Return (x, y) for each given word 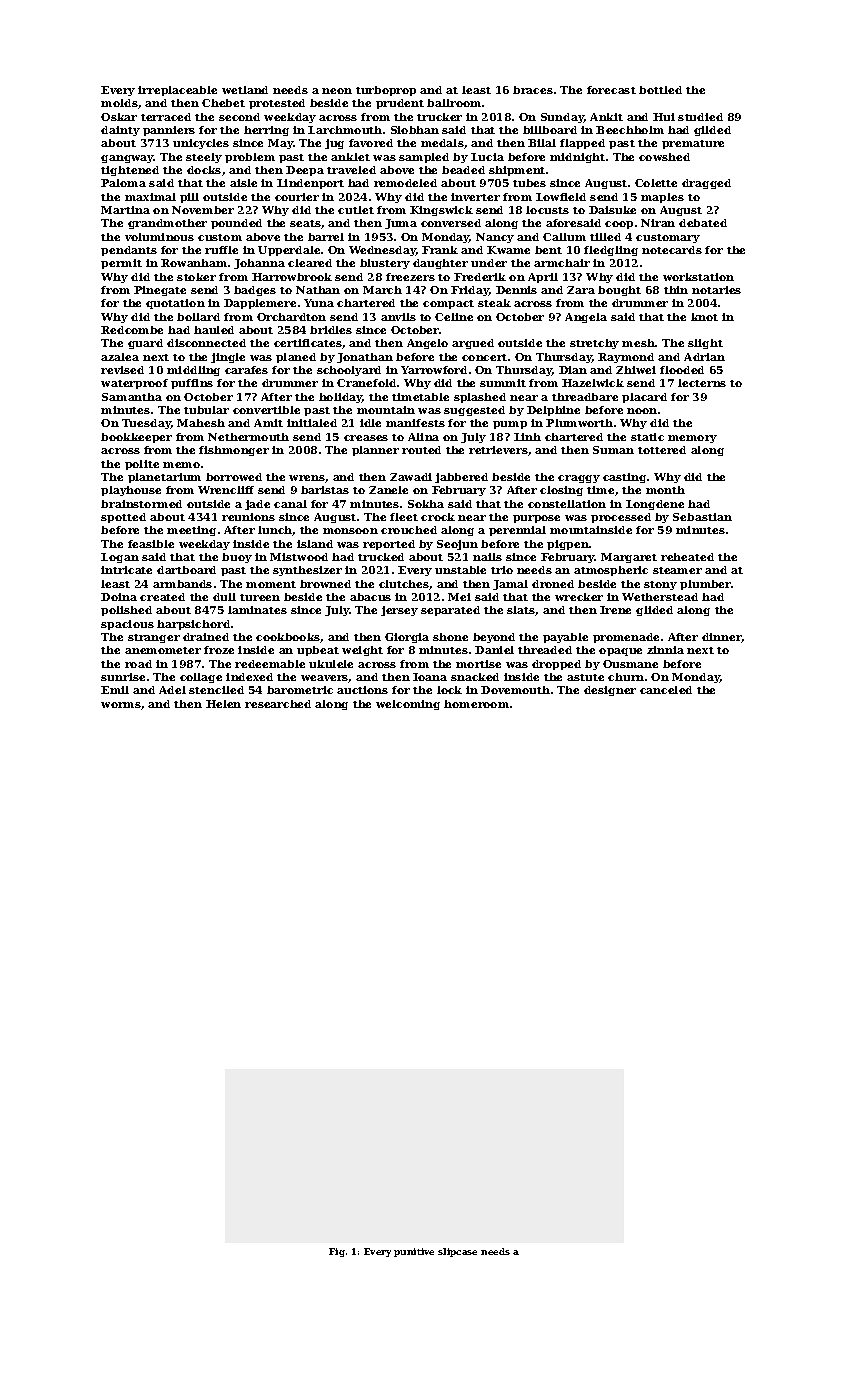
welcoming (408, 705)
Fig (337, 1252)
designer (610, 691)
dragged (706, 184)
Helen (223, 704)
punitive (414, 1252)
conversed (451, 223)
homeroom (476, 704)
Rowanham (194, 263)
